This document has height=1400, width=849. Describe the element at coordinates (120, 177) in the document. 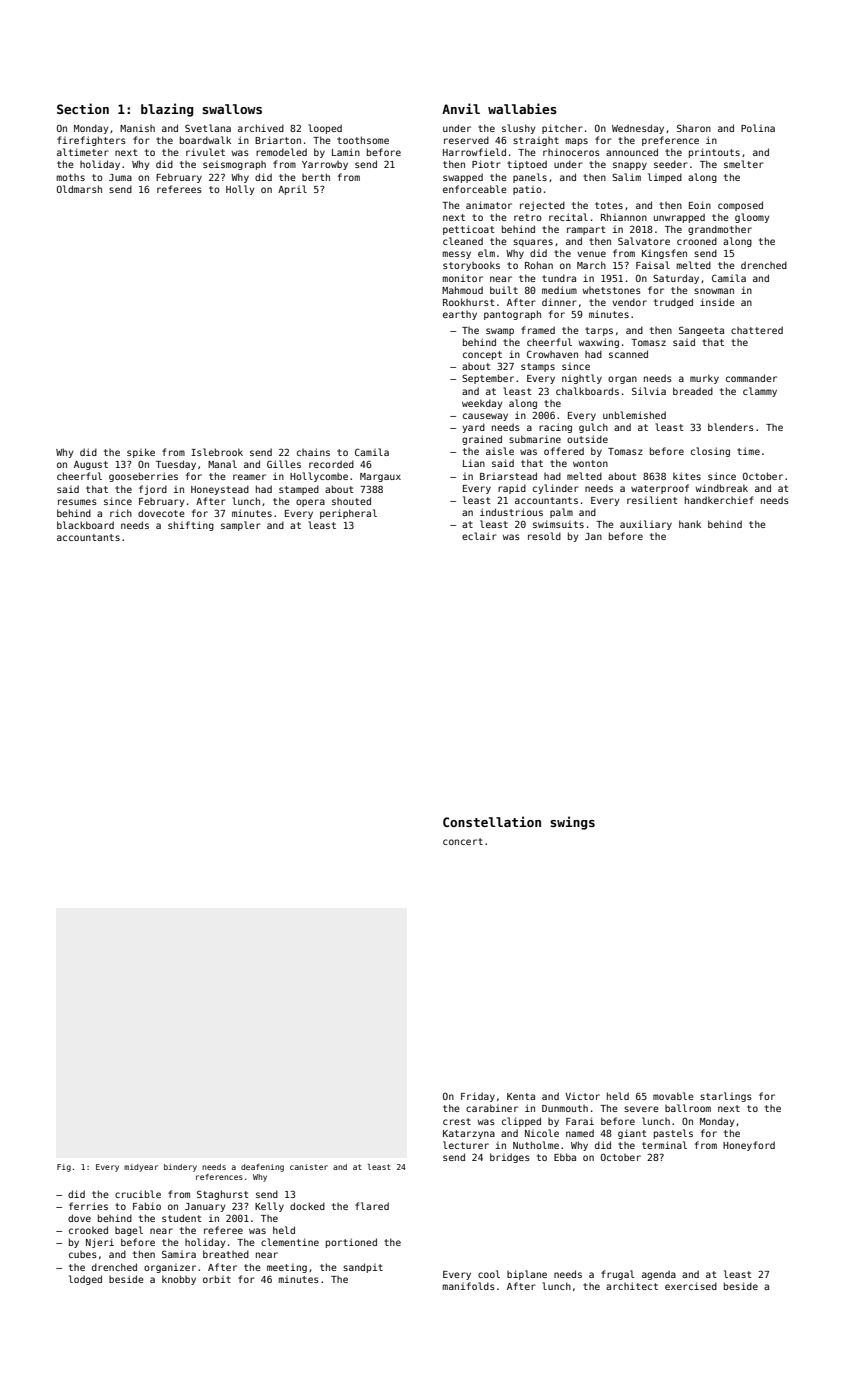

I see `Juma` at that location.
